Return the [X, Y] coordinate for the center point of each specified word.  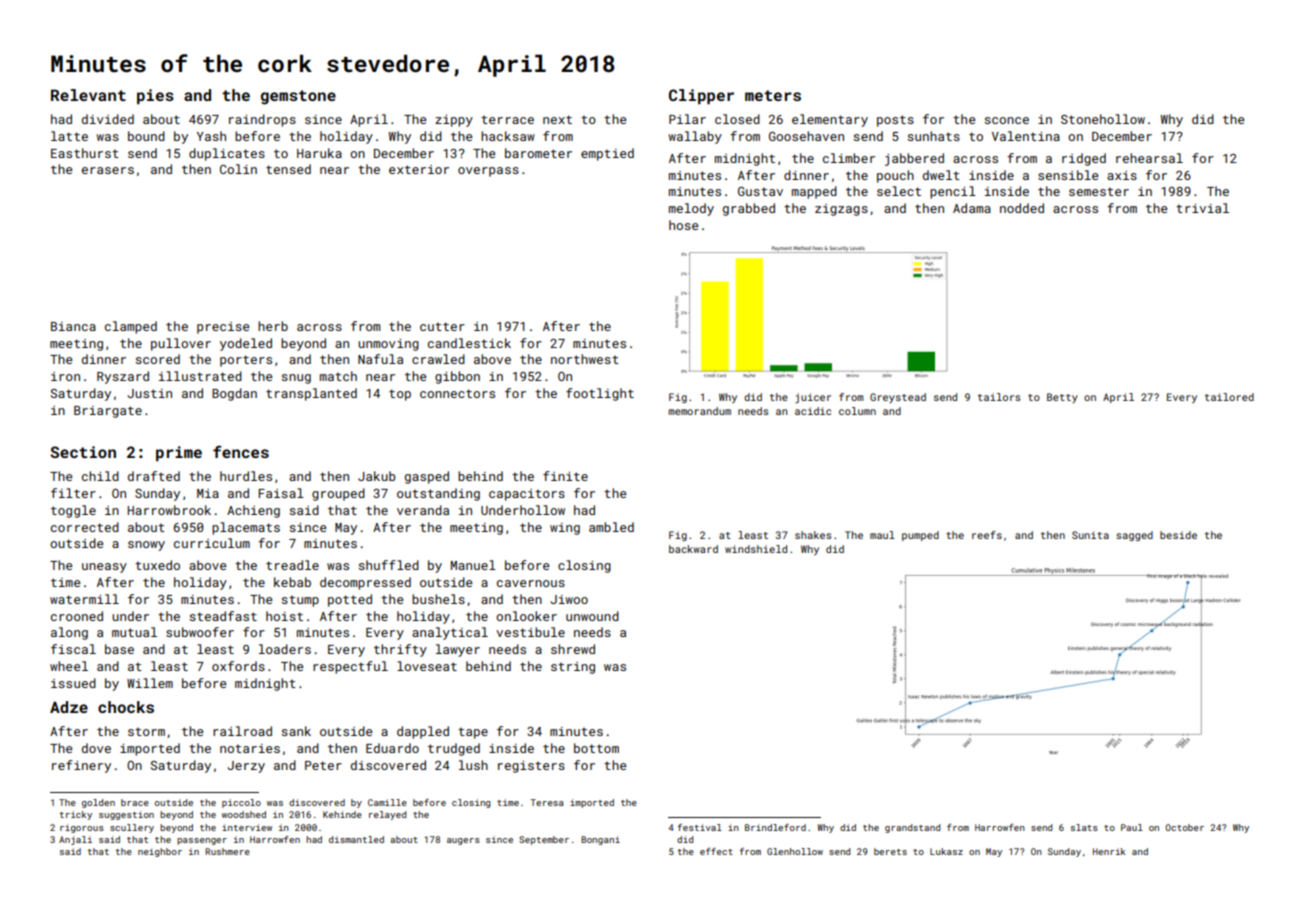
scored [158, 359]
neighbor [160, 852]
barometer [538, 153]
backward [693, 549]
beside [1178, 535]
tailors [999, 397]
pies [155, 96]
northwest [585, 359]
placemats [246, 528]
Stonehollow [1103, 119]
